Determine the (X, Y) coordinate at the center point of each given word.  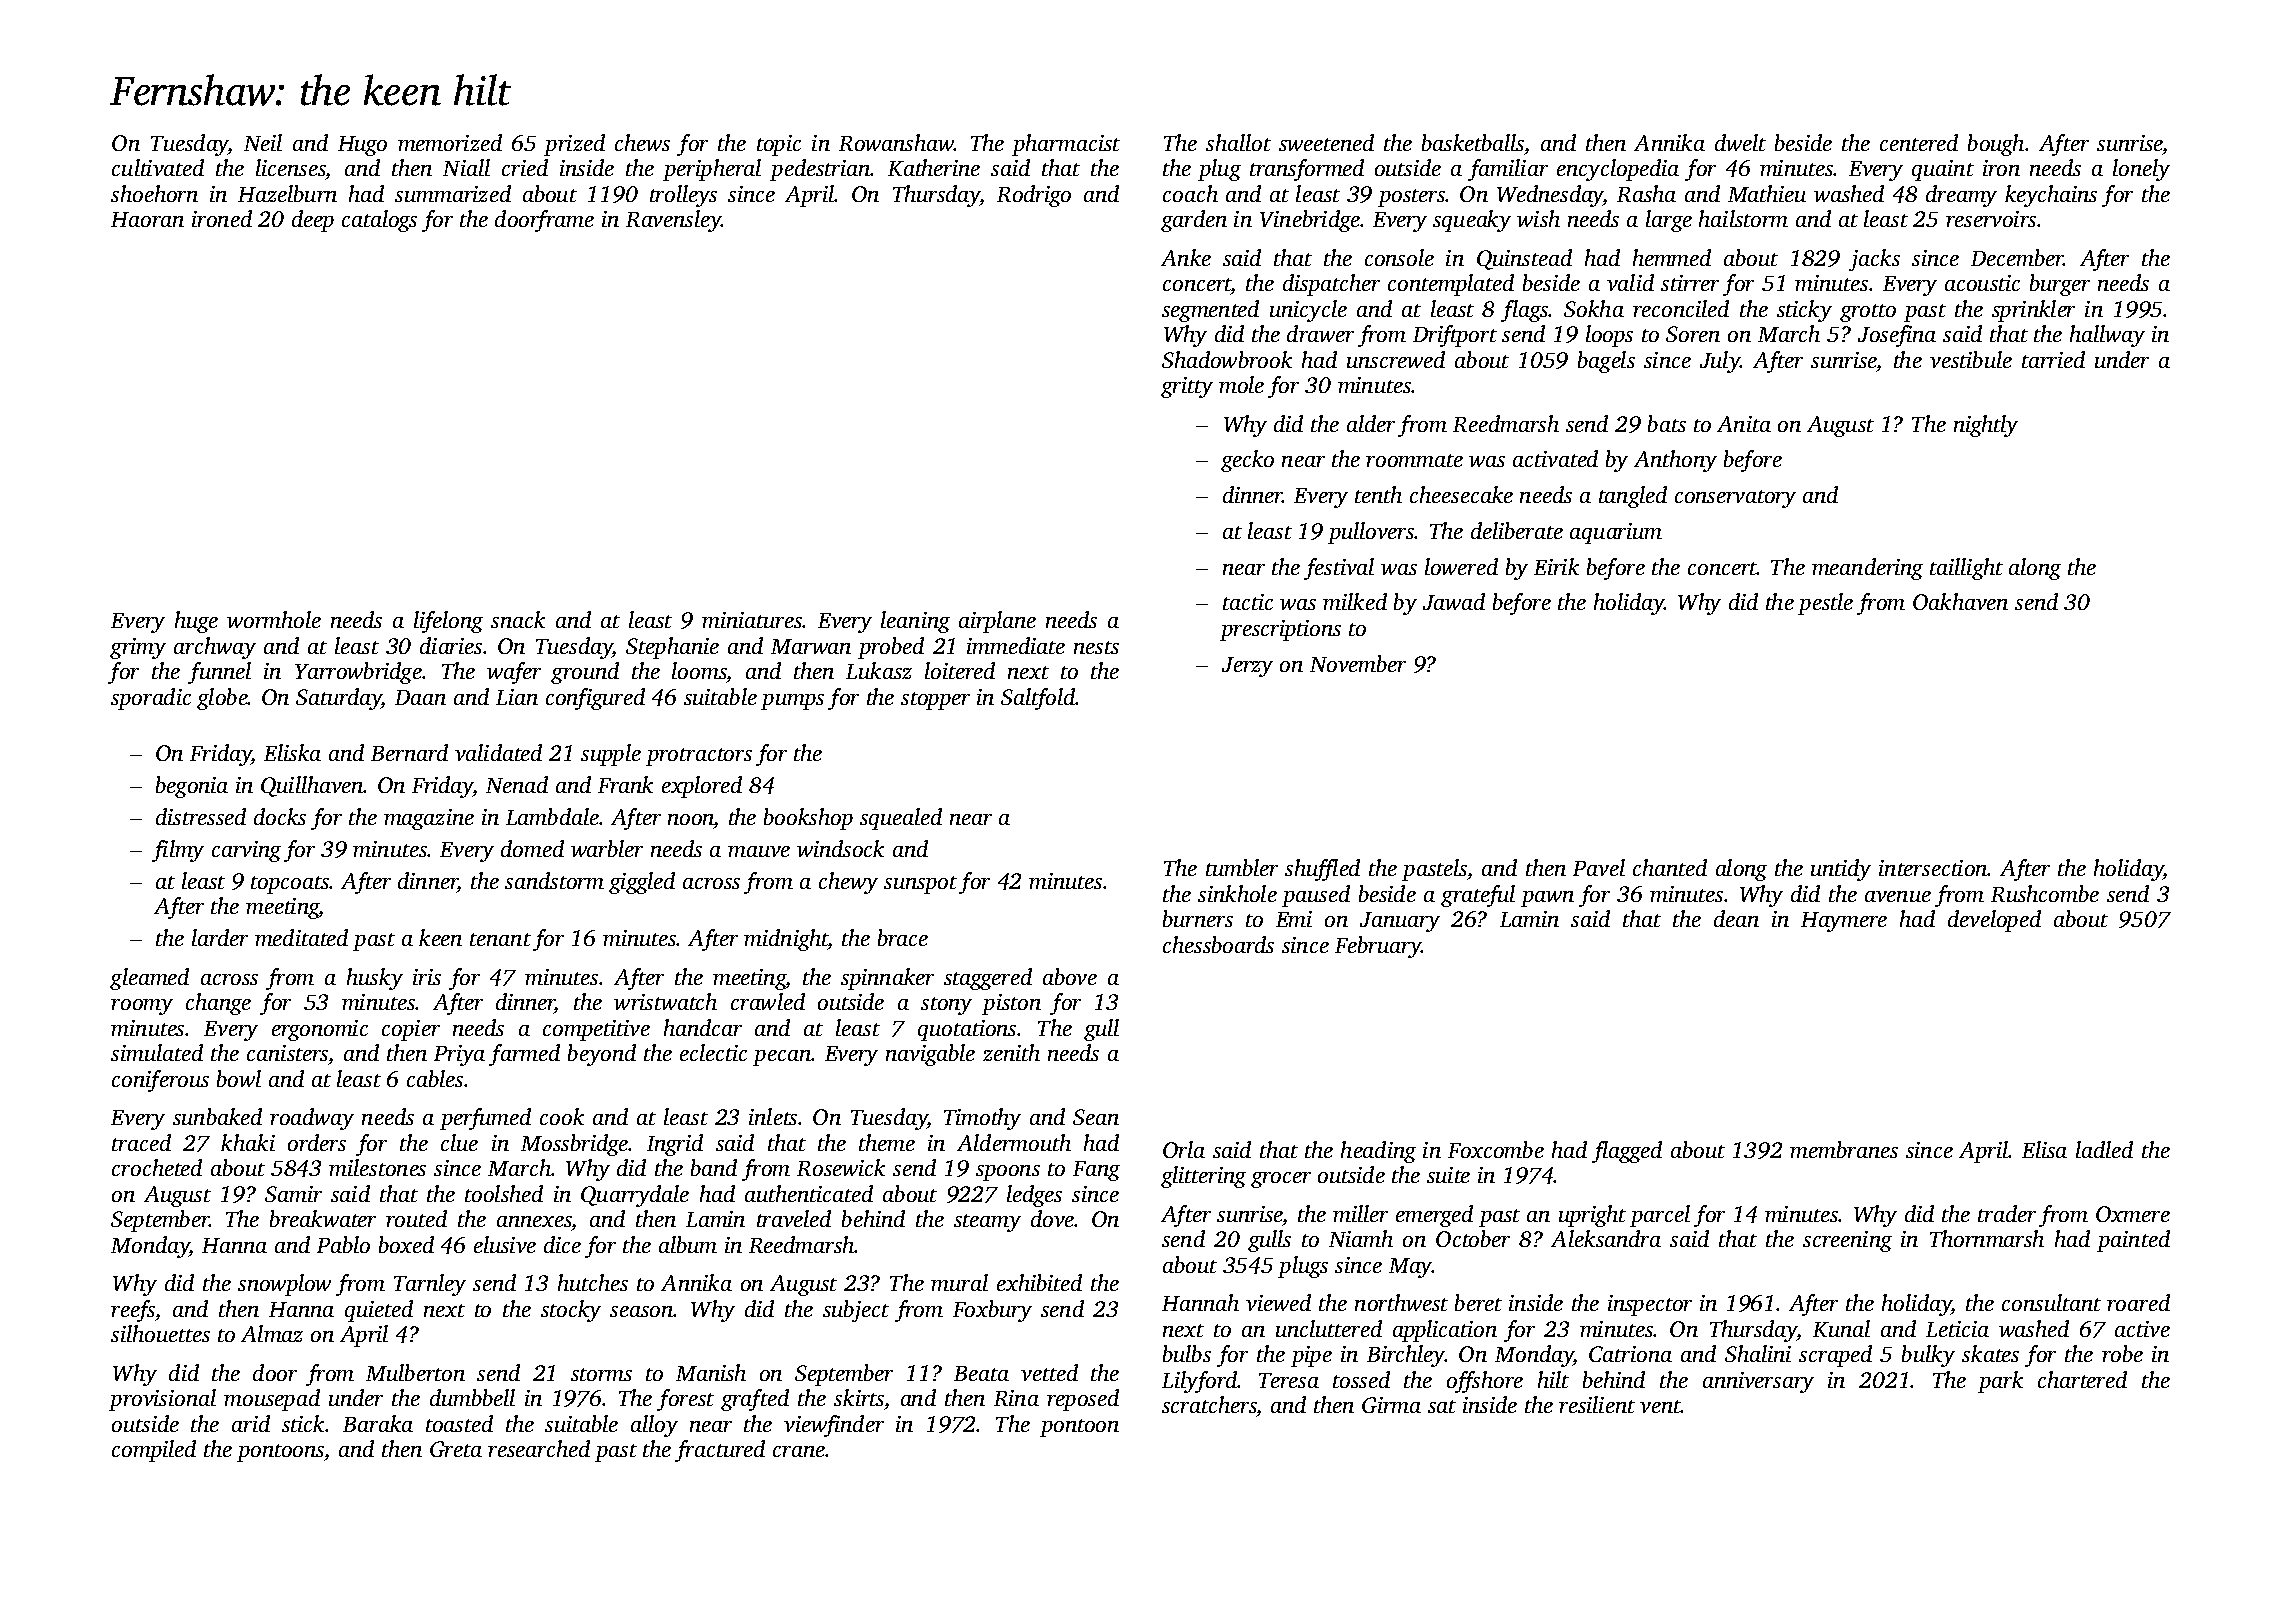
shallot (1238, 142)
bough (1996, 145)
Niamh (1361, 1238)
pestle (1825, 604)
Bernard (409, 752)
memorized (450, 142)
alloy (654, 1426)
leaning (915, 622)
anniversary (1758, 1382)
